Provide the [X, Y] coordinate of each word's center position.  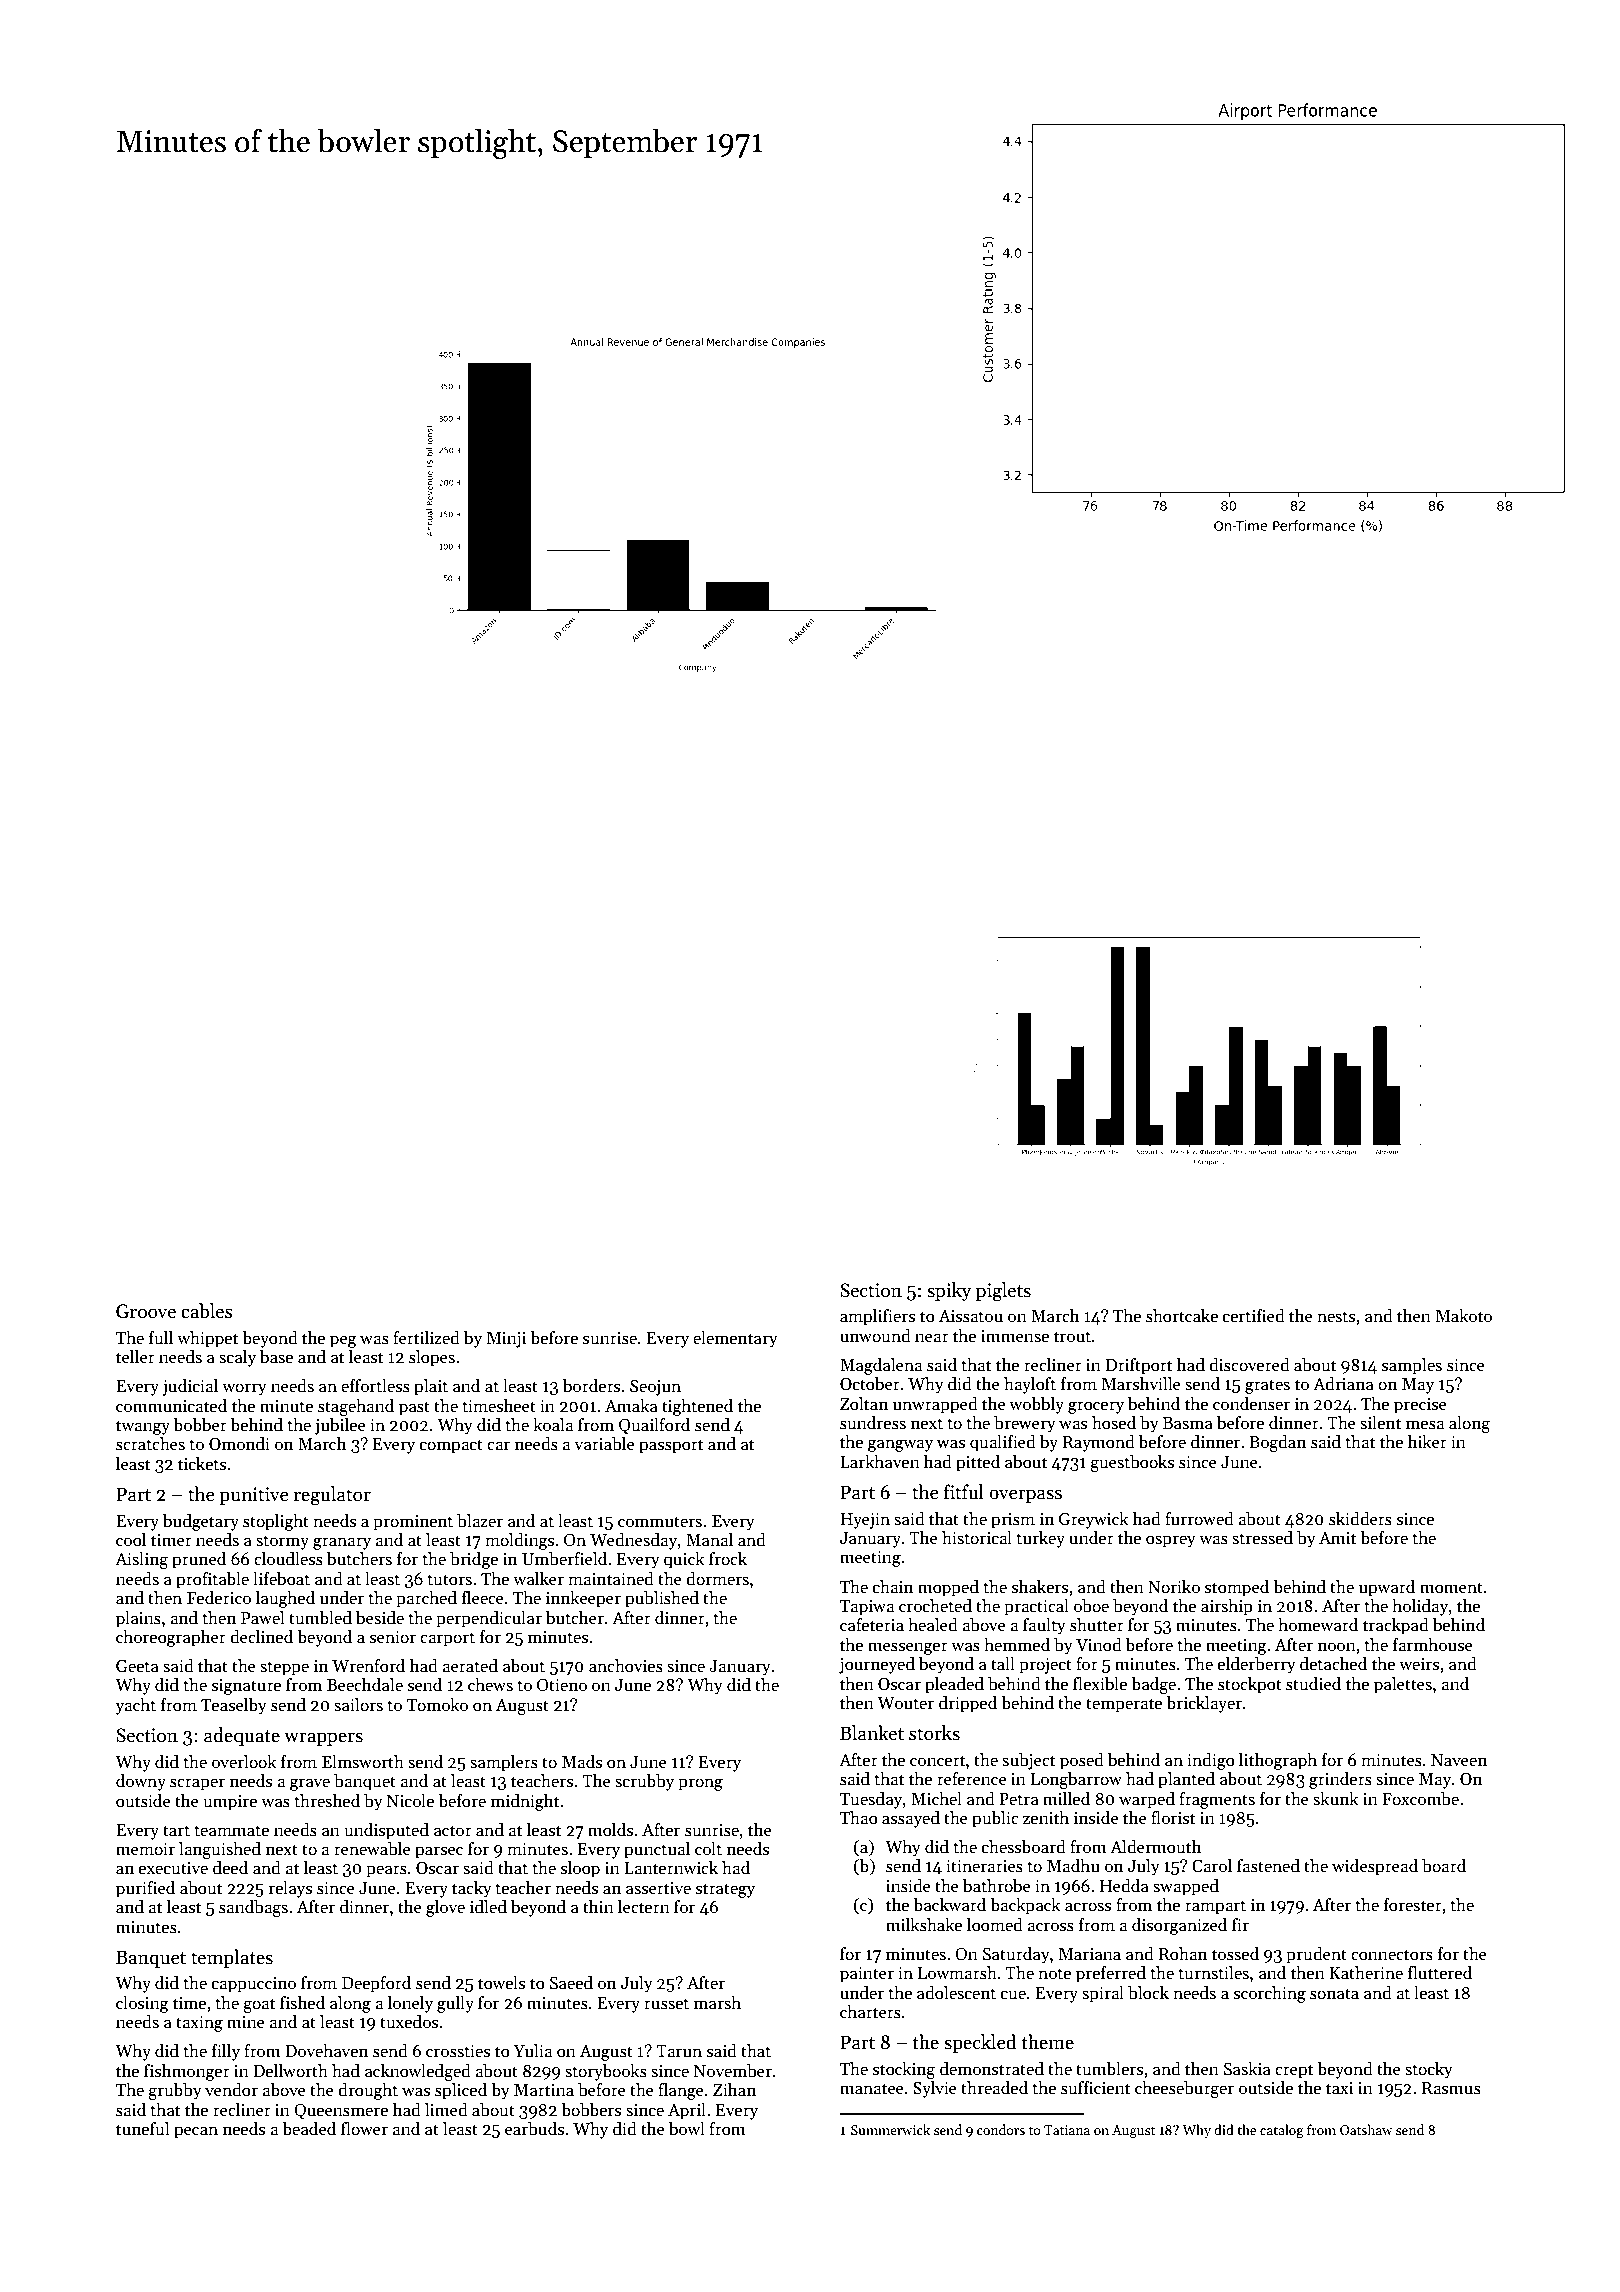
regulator [332, 1496]
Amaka [631, 1406]
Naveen [1459, 1760]
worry [244, 1389]
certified [1254, 1316]
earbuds [534, 2129]
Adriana [1343, 1384]
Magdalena [881, 1366]
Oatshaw [1366, 2129]
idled [488, 1907]
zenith [1046, 1818]
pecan [196, 2132]
